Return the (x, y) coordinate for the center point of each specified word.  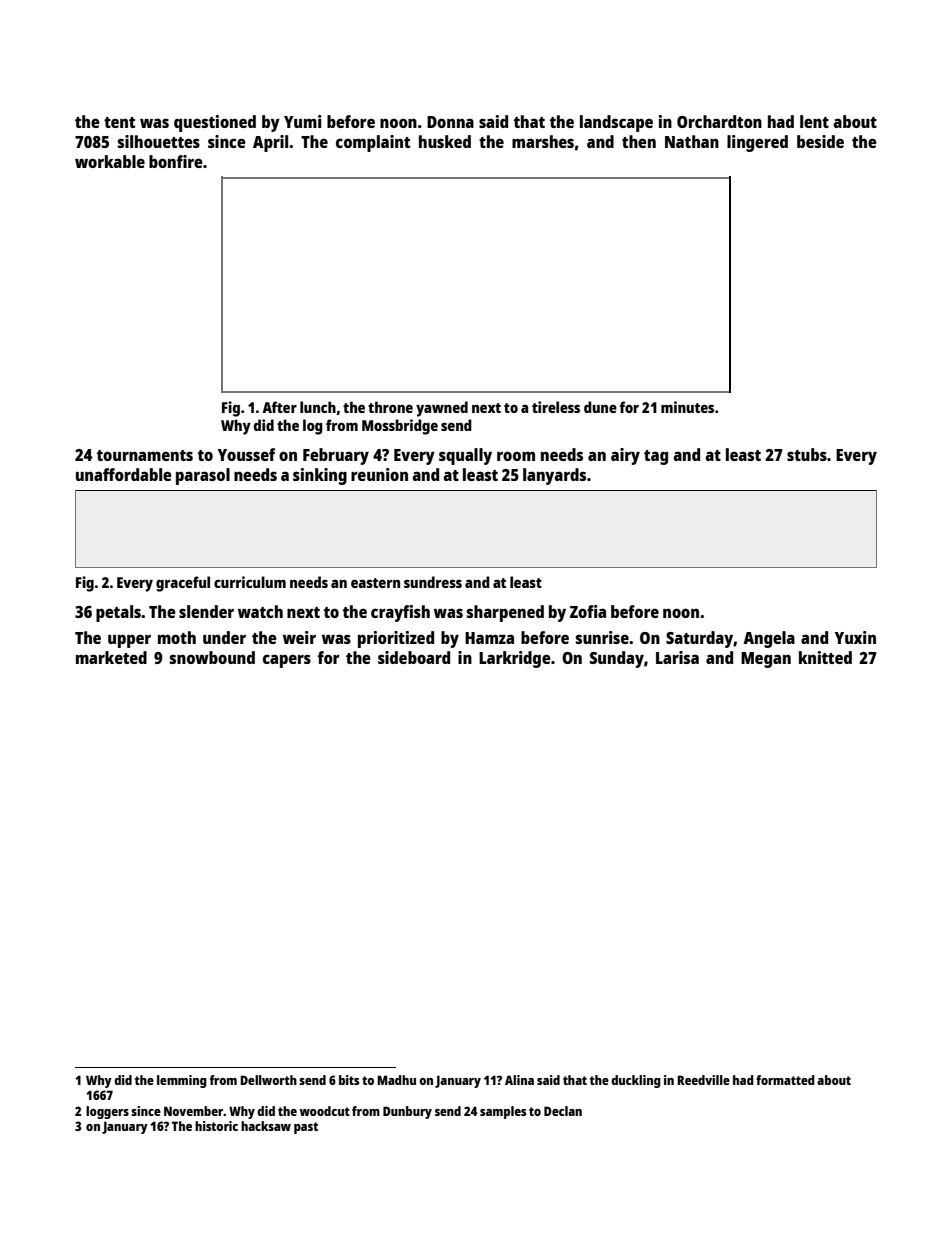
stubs (807, 454)
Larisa (677, 657)
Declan (563, 1111)
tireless (556, 407)
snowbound (212, 657)
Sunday (617, 659)
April (270, 143)
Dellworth (268, 1080)
